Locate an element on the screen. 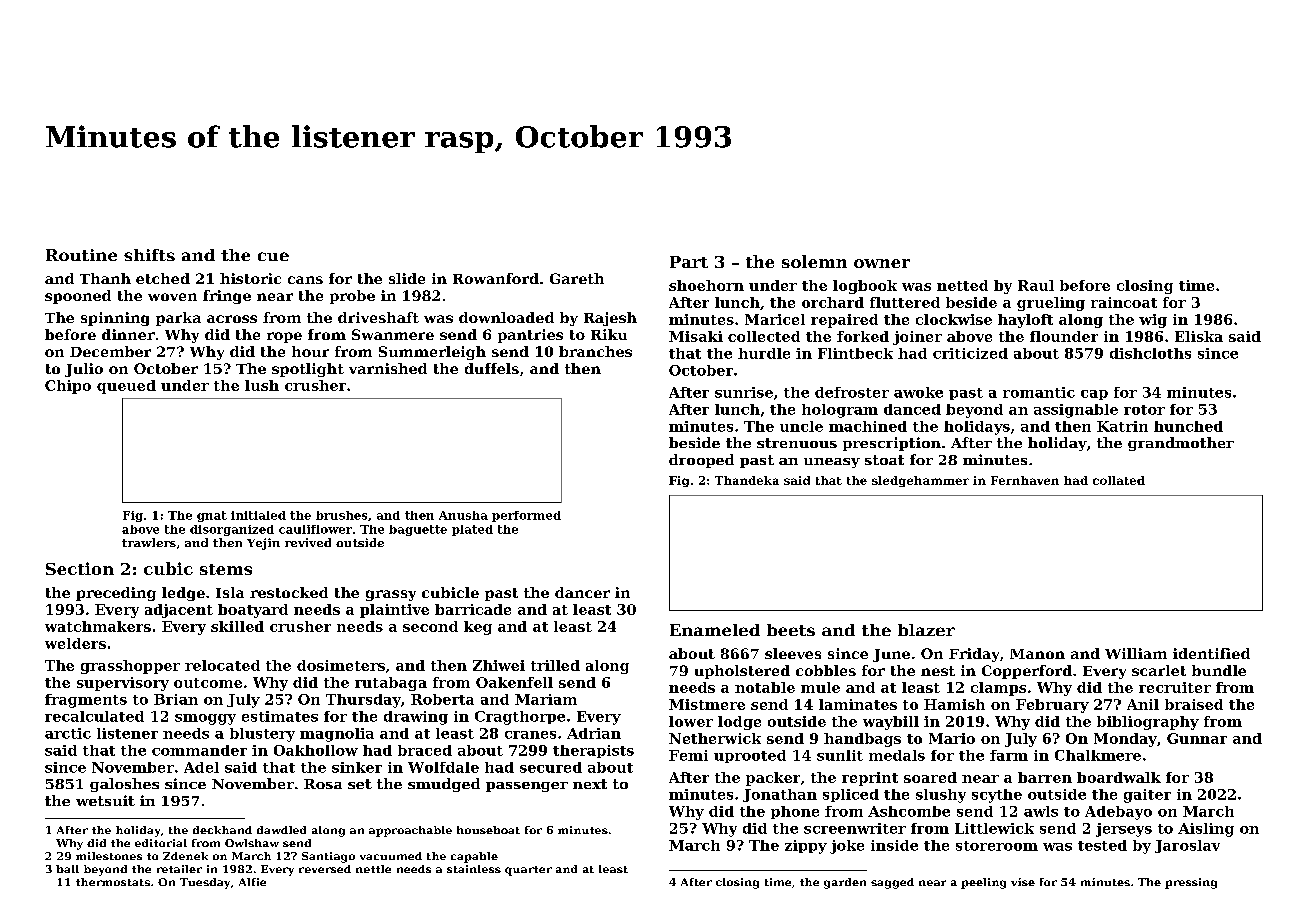 The width and height of the screenshot is (1308, 924). Alfie is located at coordinates (252, 882).
